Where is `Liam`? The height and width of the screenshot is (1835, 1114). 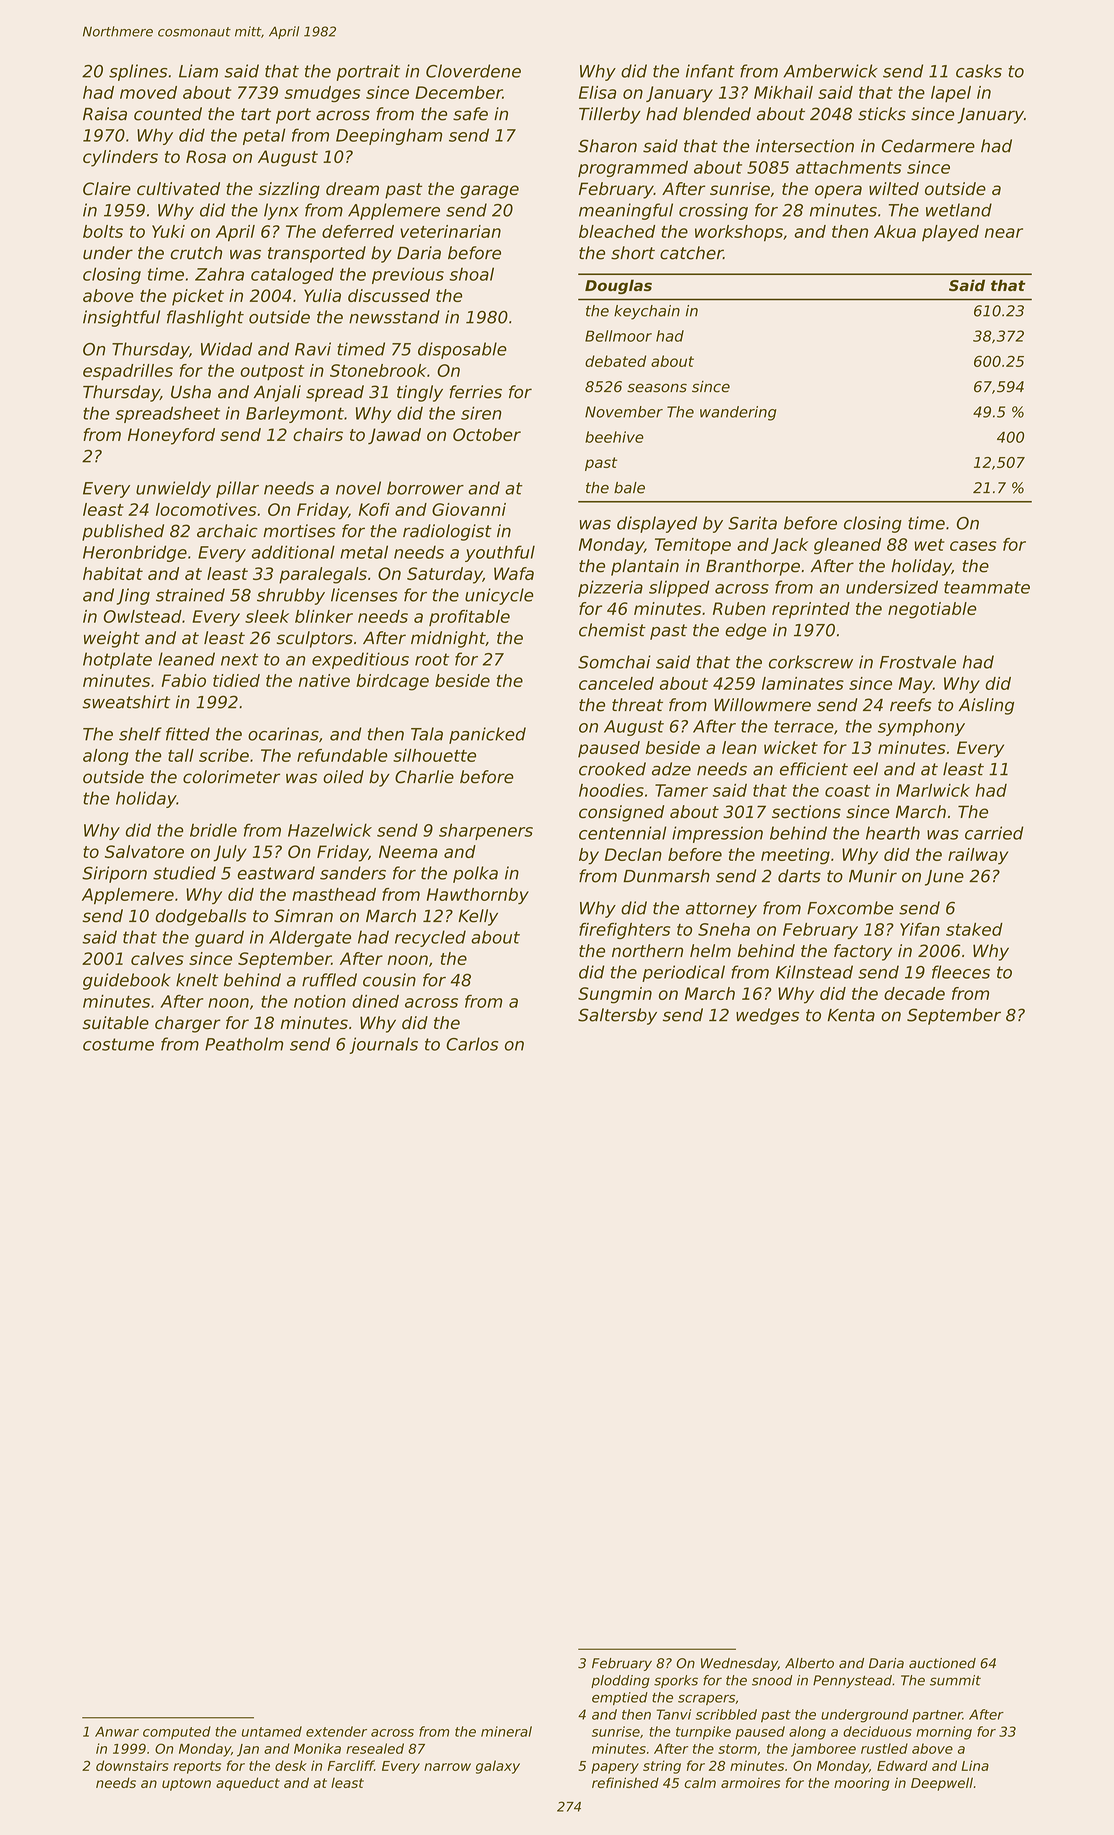 Liam is located at coordinates (198, 71).
